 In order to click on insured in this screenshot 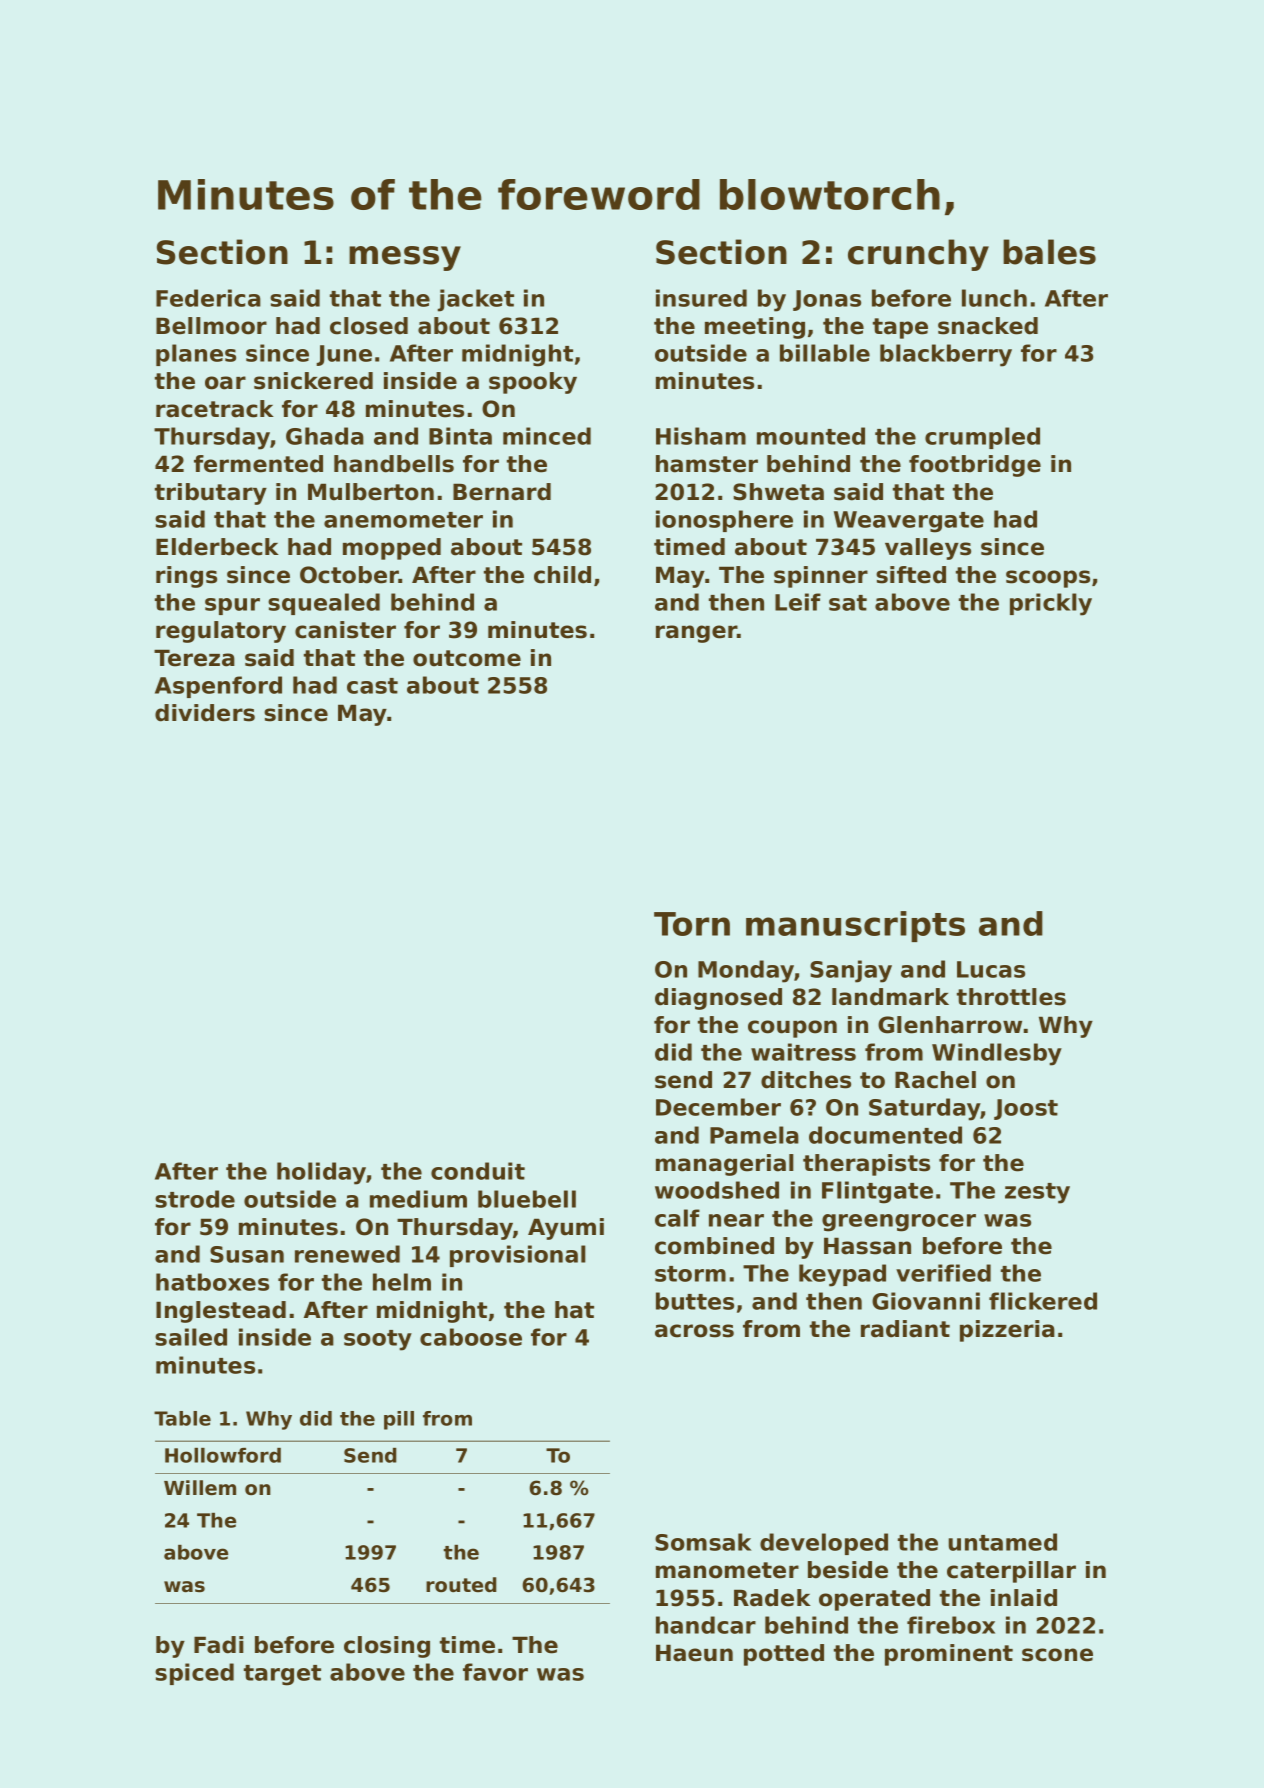, I will do `click(701, 298)`.
